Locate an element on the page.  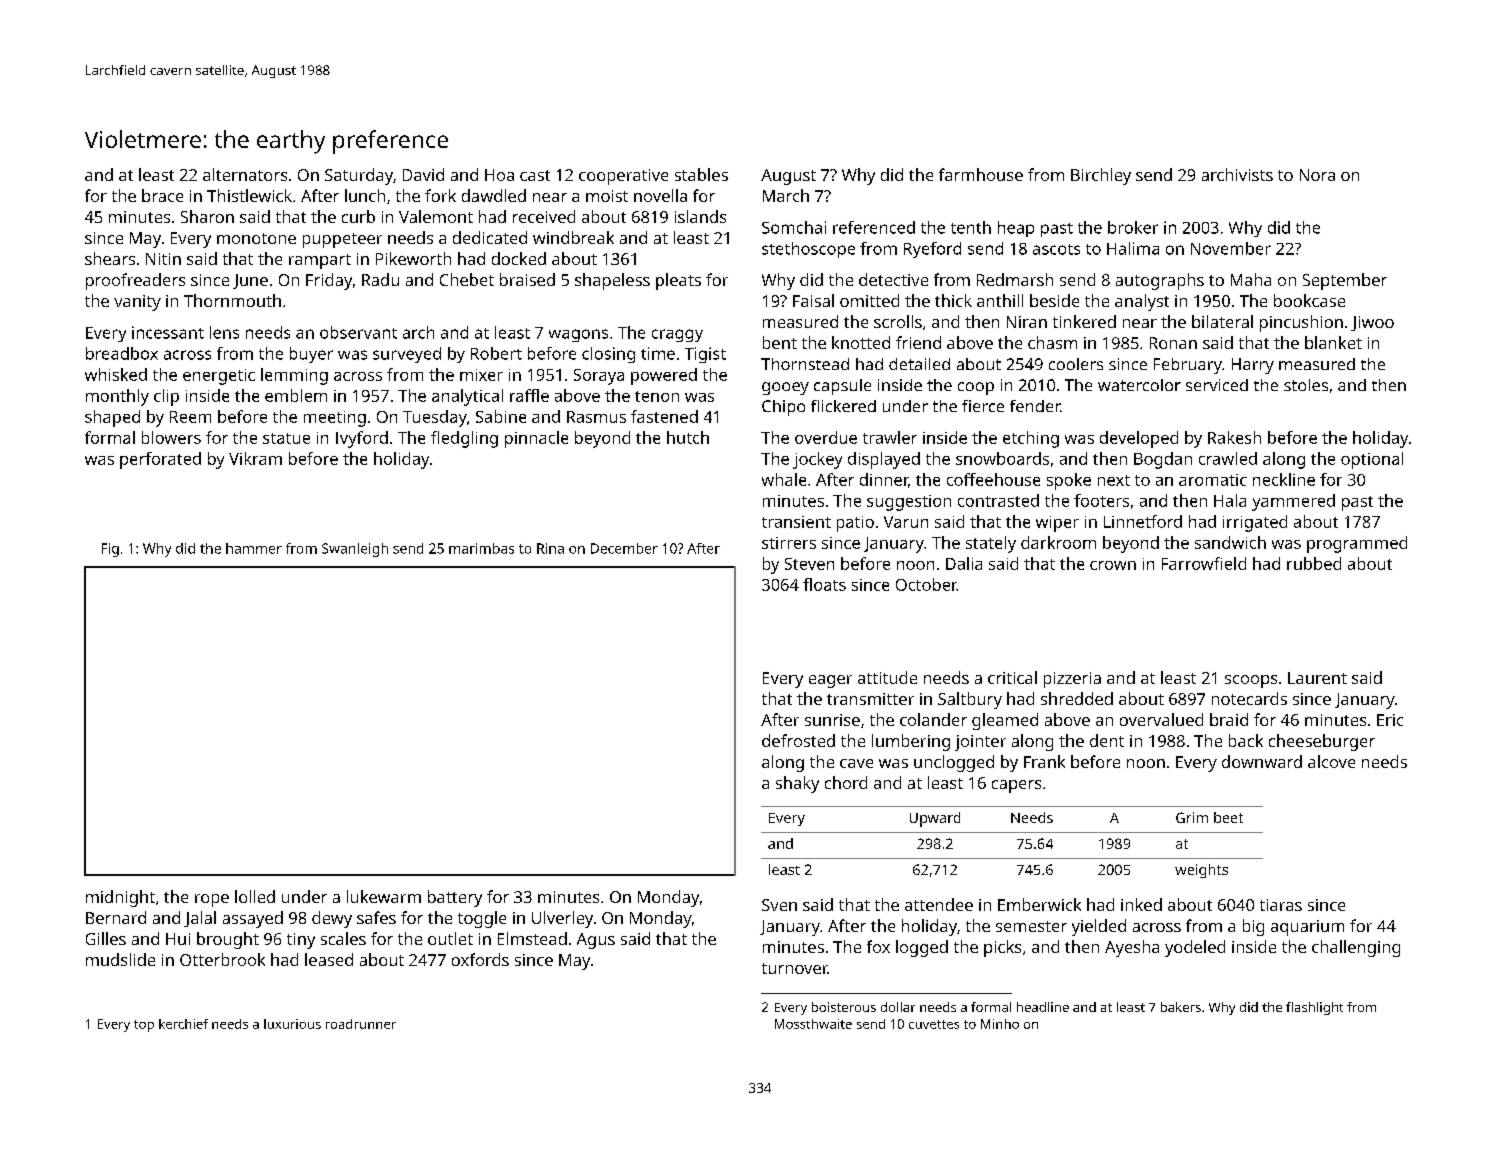
blanket is located at coordinates (1333, 342).
